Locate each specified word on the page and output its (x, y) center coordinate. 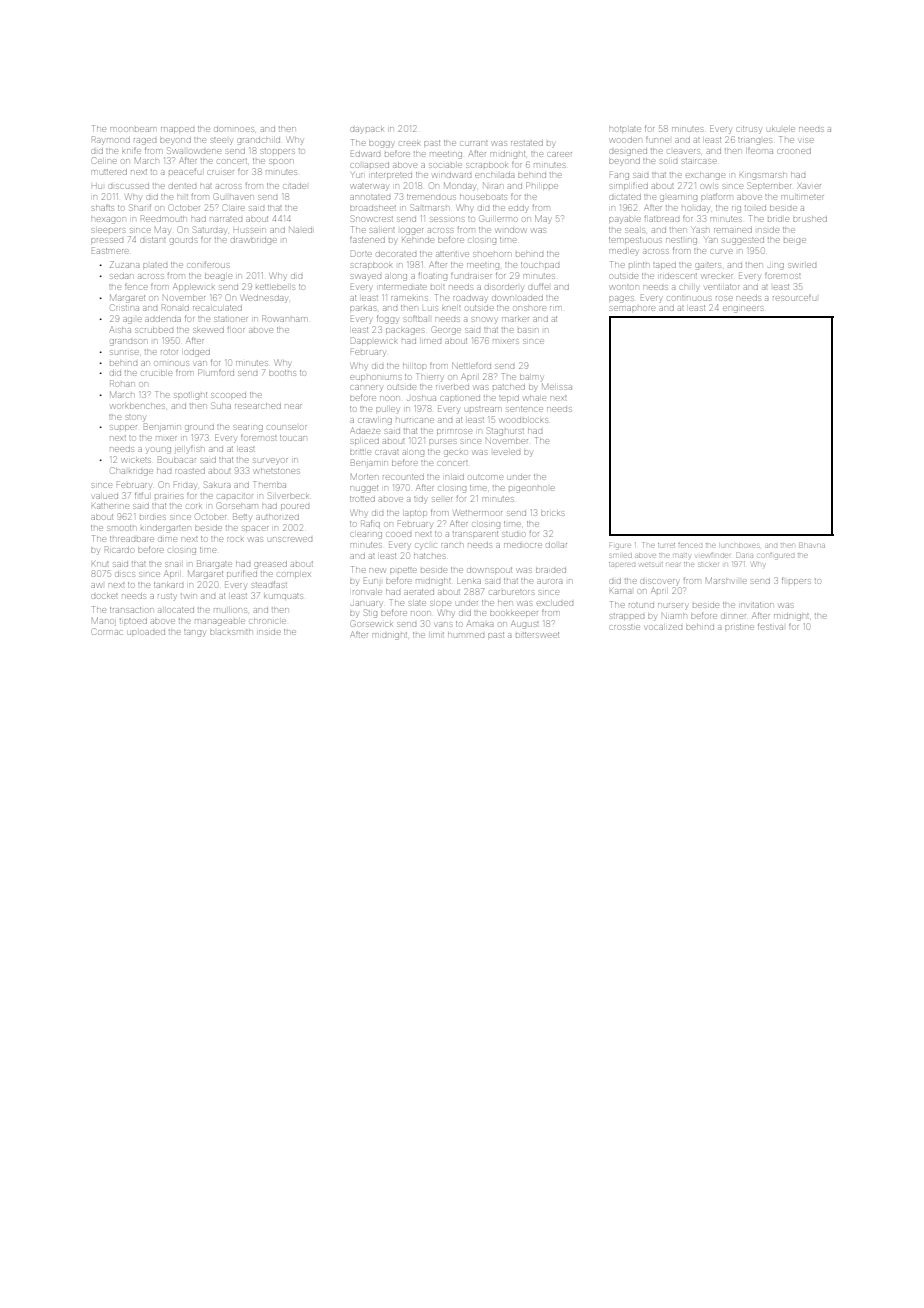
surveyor (270, 460)
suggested (743, 241)
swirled (802, 265)
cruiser (221, 172)
